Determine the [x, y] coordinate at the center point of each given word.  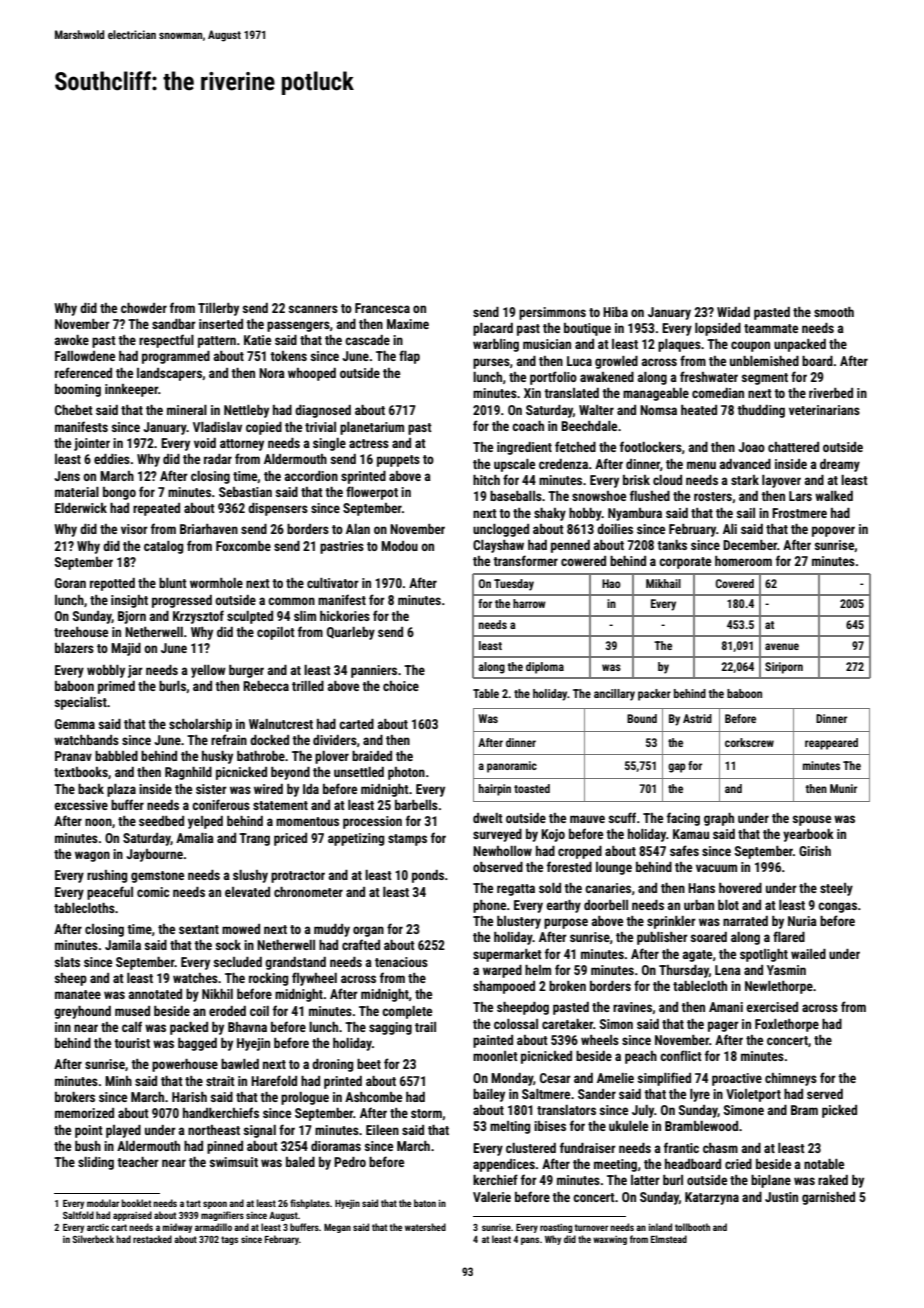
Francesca [382, 308]
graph [719, 819]
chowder [144, 308]
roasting [556, 1228]
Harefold [274, 1080]
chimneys [791, 1079]
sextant [199, 929]
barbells [416, 805]
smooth [834, 312]
